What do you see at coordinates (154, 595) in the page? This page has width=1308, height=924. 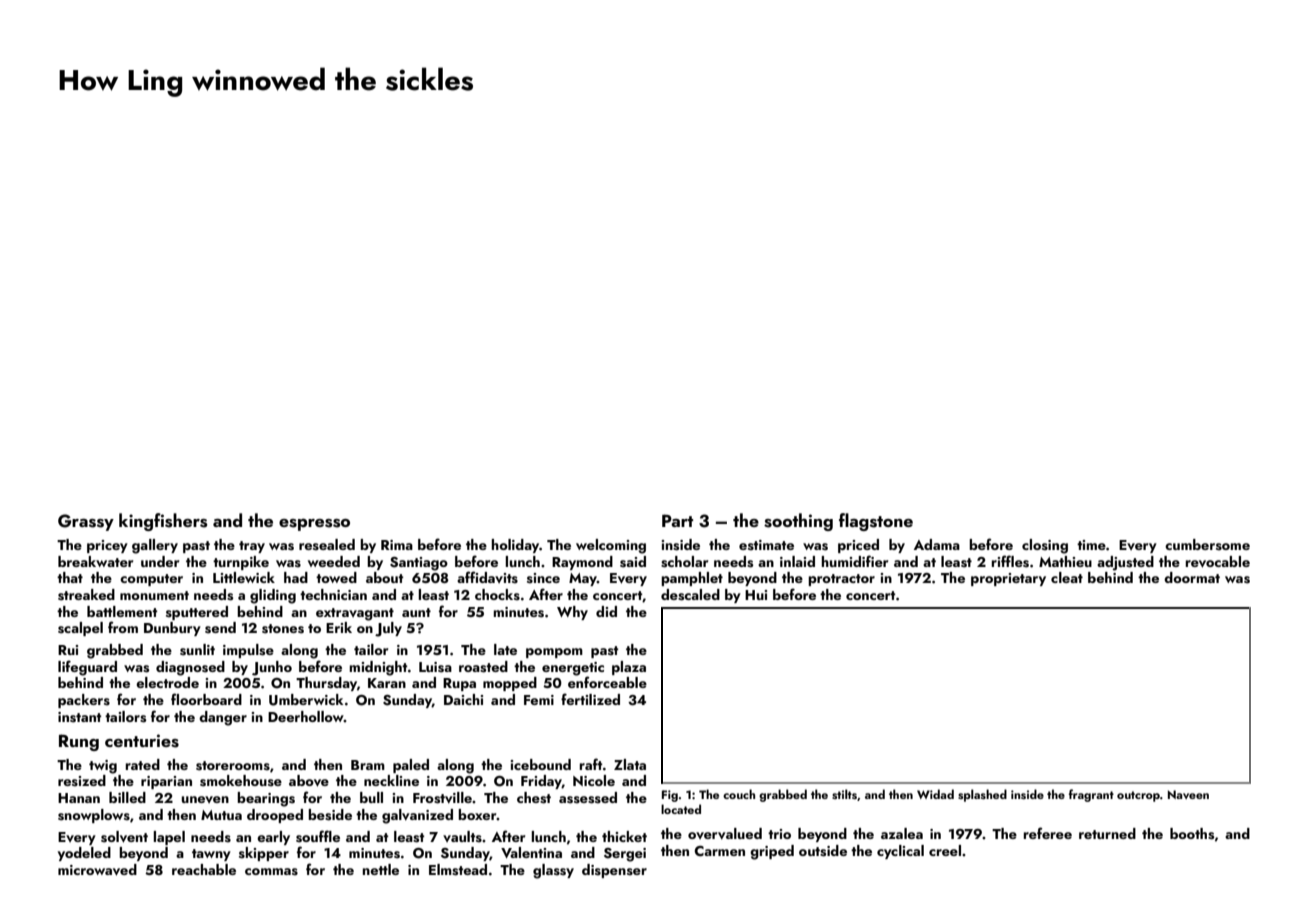 I see `monument` at bounding box center [154, 595].
